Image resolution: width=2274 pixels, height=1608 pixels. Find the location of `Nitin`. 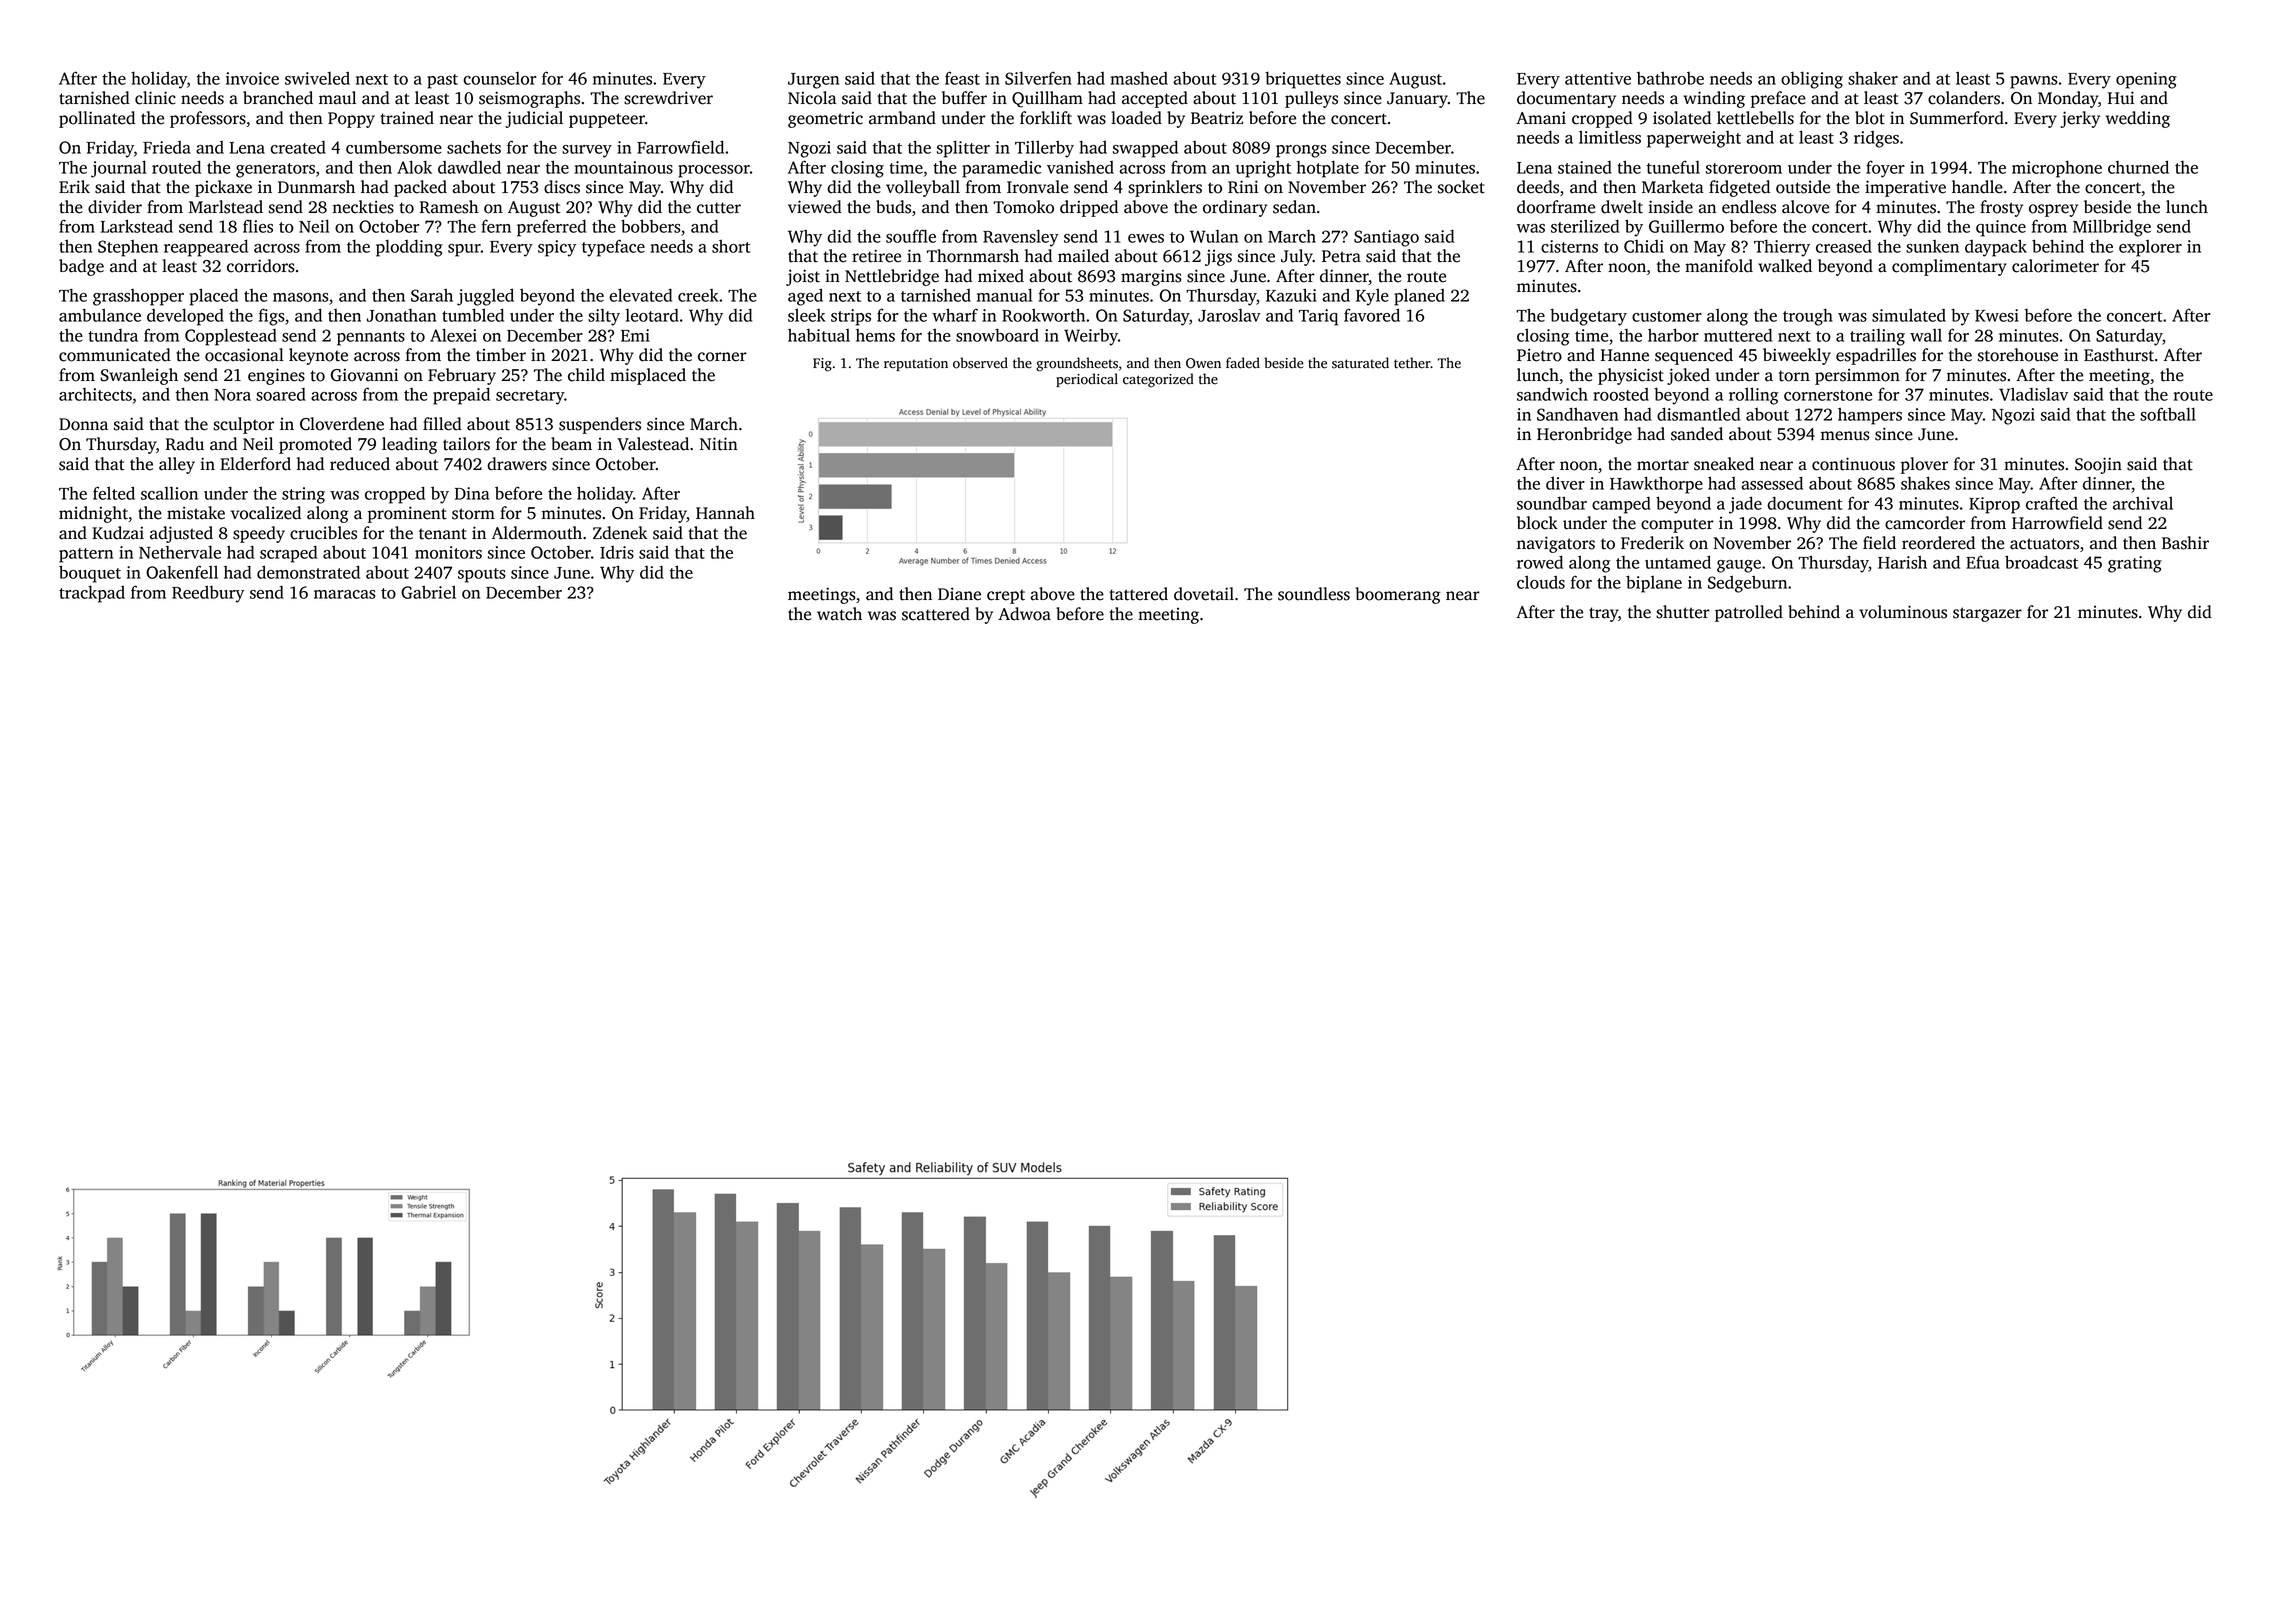

Nitin is located at coordinates (719, 444).
